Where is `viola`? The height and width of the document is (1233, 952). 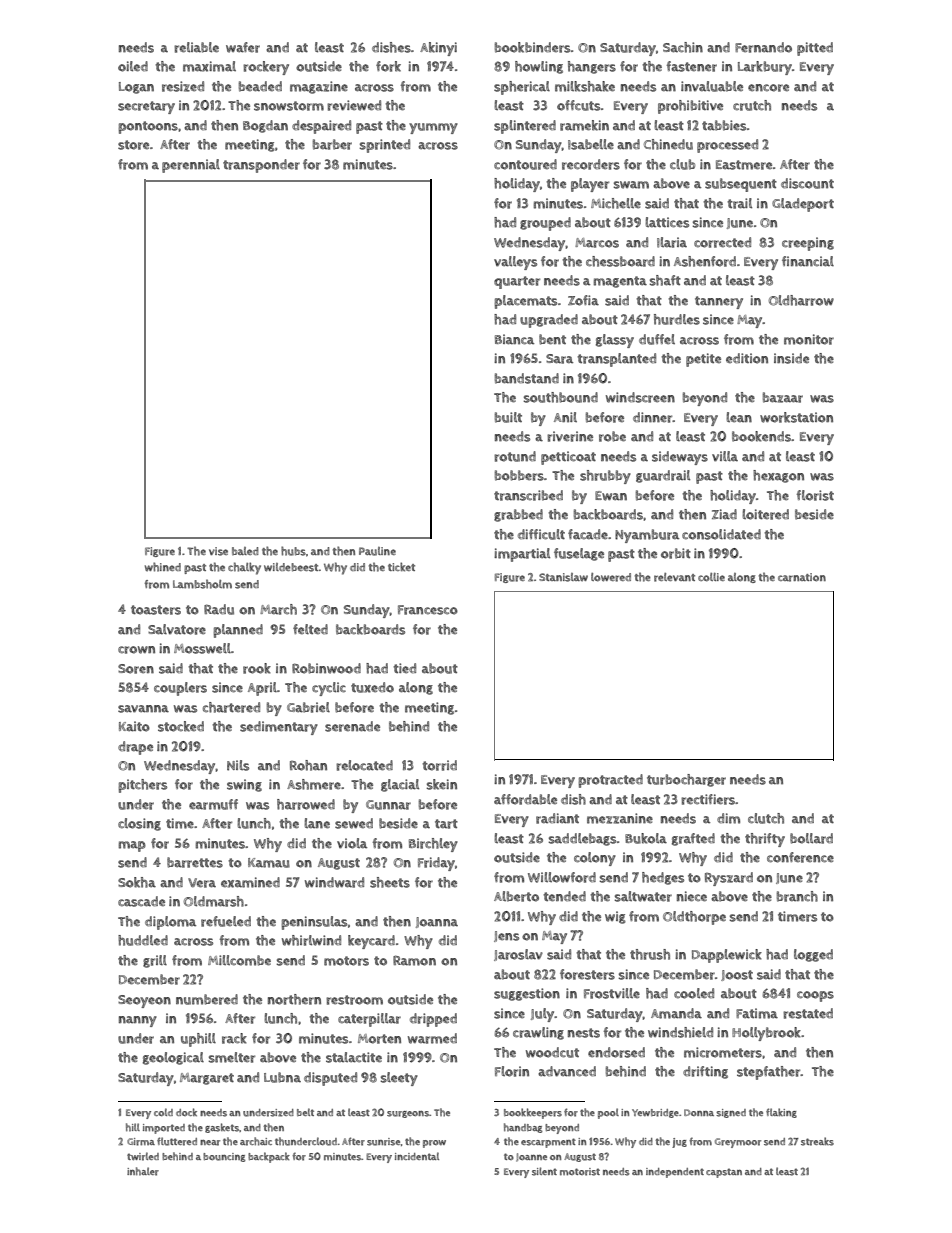 viola is located at coordinates (352, 843).
